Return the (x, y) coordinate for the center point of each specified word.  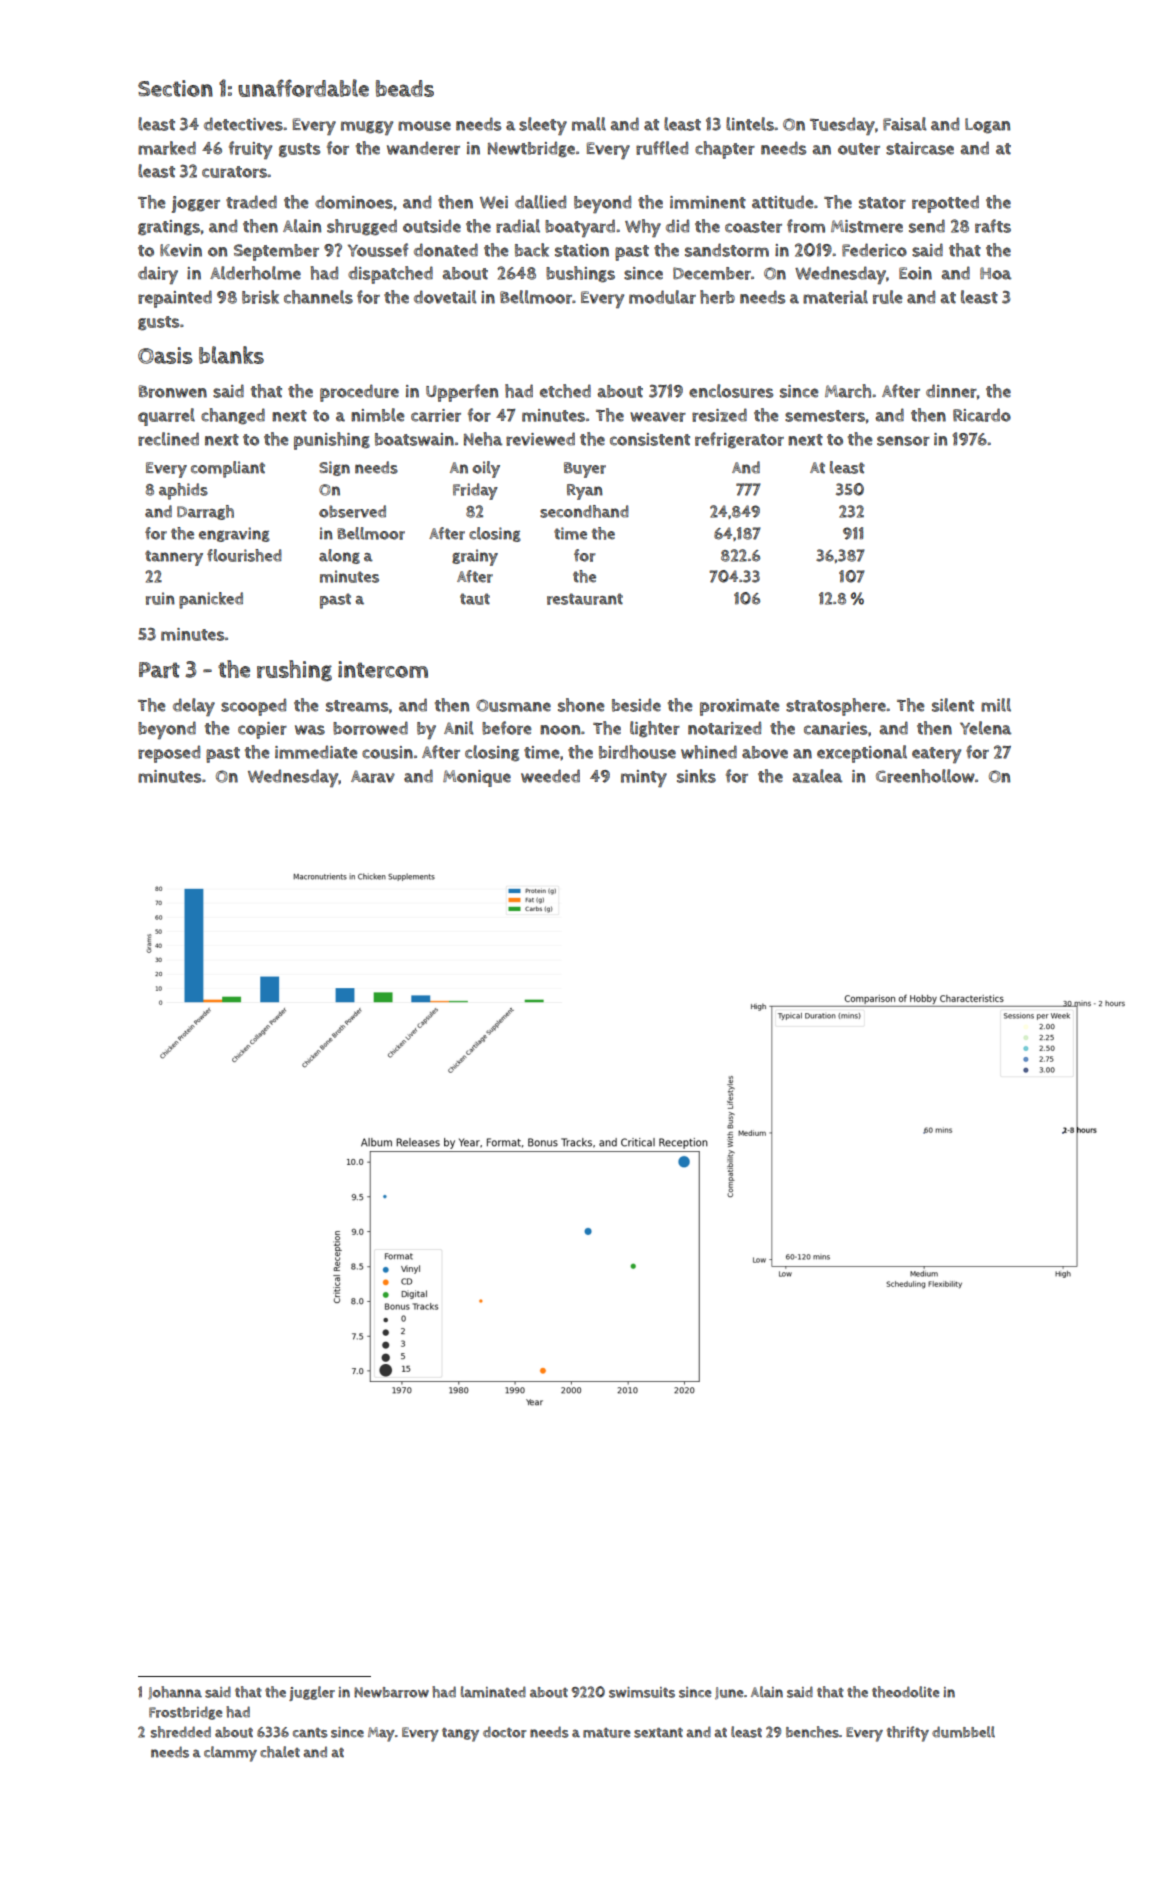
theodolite (905, 1692)
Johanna (175, 1693)
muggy (367, 128)
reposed (169, 754)
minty (644, 778)
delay (194, 707)
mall (589, 124)
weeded (550, 776)
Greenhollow (925, 776)
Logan (987, 126)
